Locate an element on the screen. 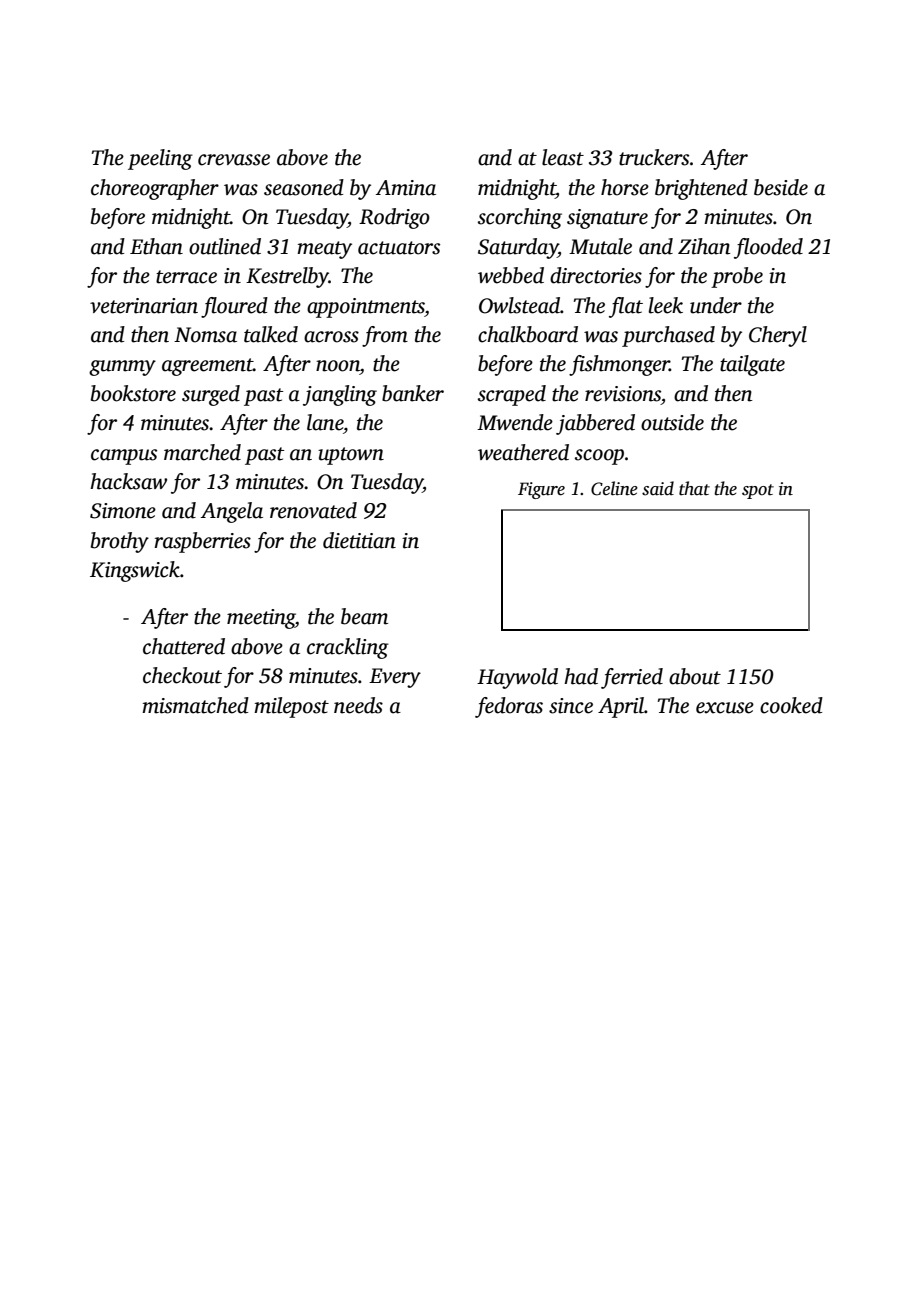 Image resolution: width=924 pixels, height=1311 pixels. said is located at coordinates (658, 488).
